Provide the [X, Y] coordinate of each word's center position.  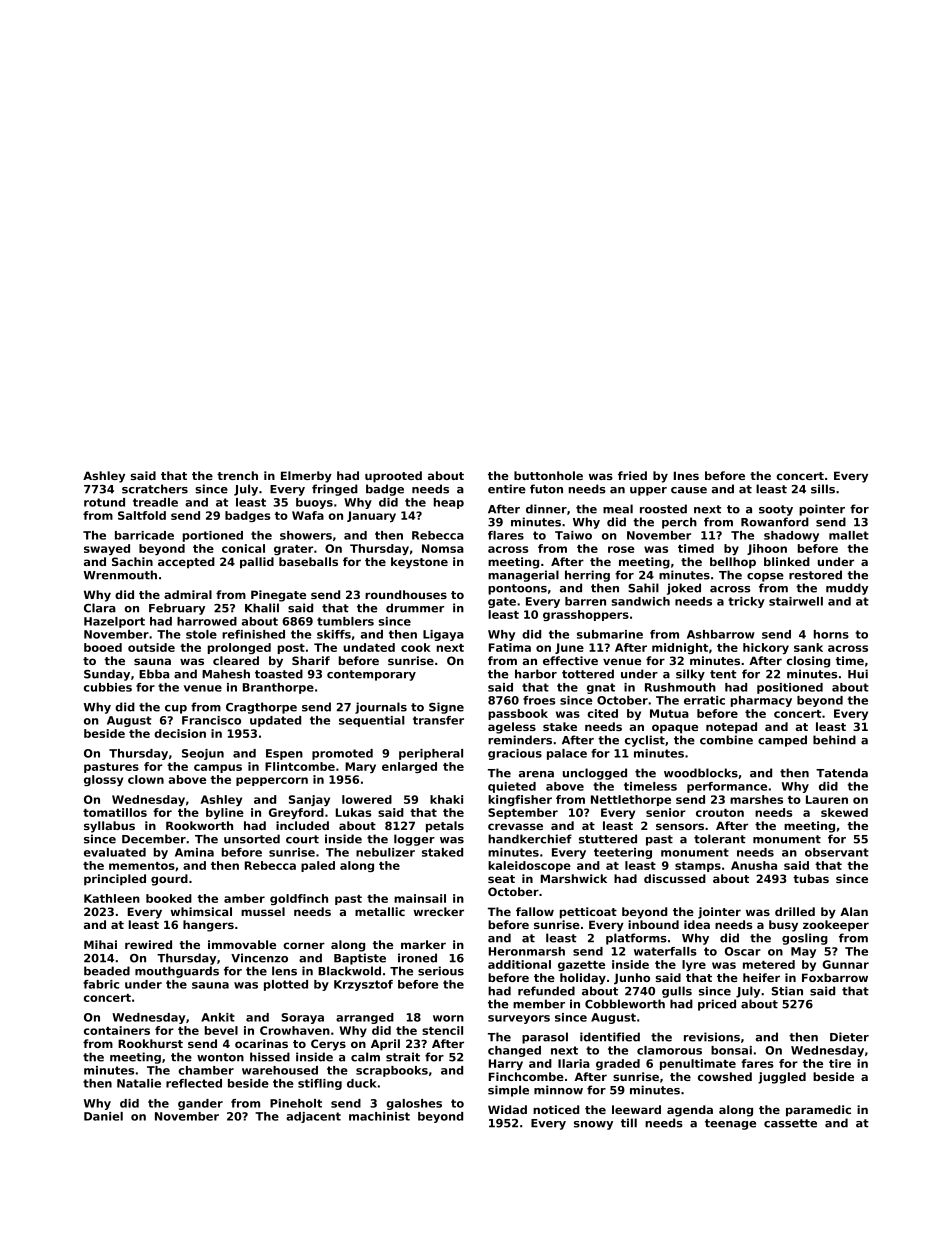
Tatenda [842, 773]
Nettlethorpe [631, 800]
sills [823, 489]
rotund [104, 502]
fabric [101, 984]
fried [632, 475]
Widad [507, 1109]
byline [225, 813]
